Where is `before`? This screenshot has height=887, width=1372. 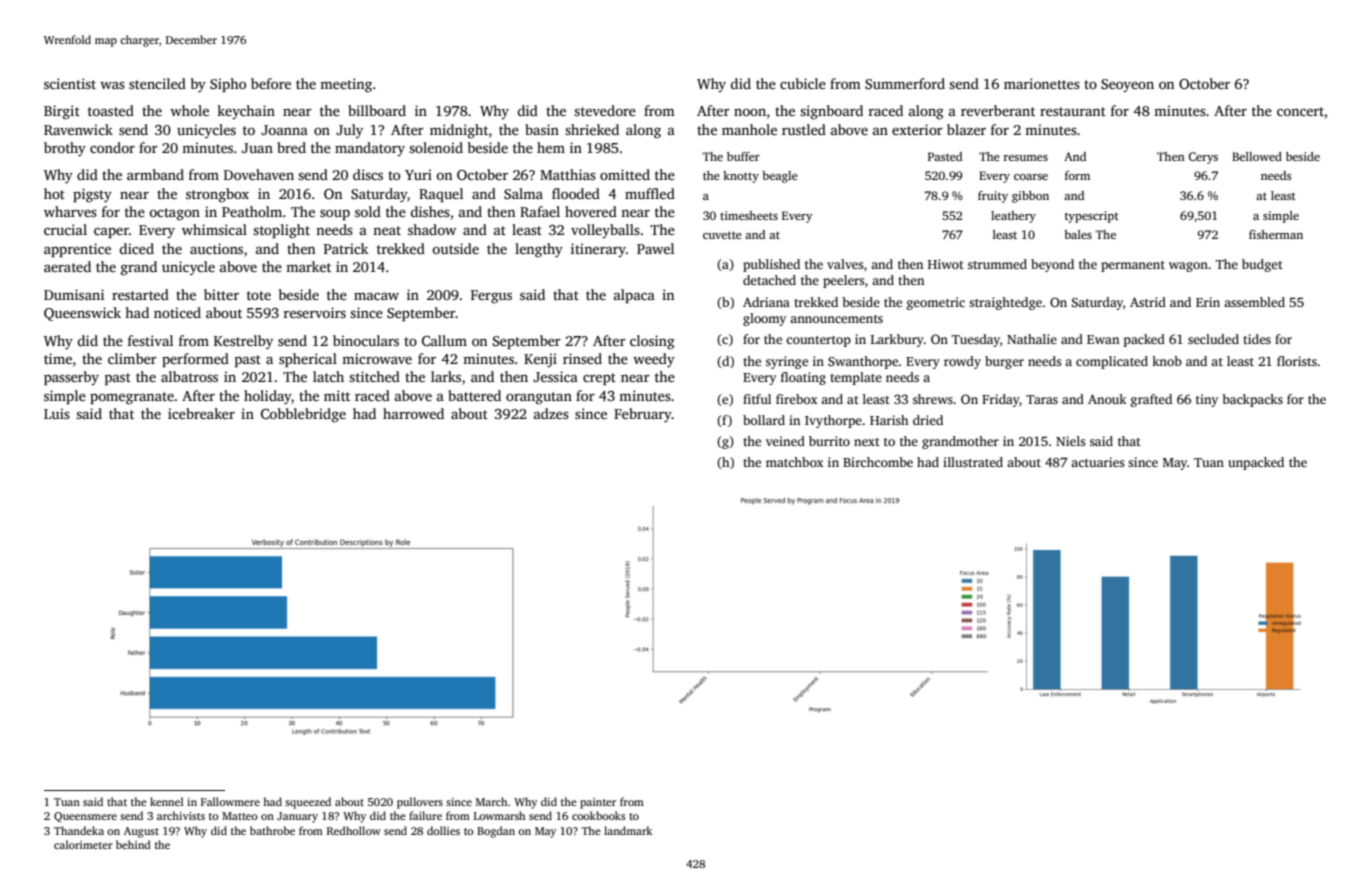
before is located at coordinates (271, 83).
